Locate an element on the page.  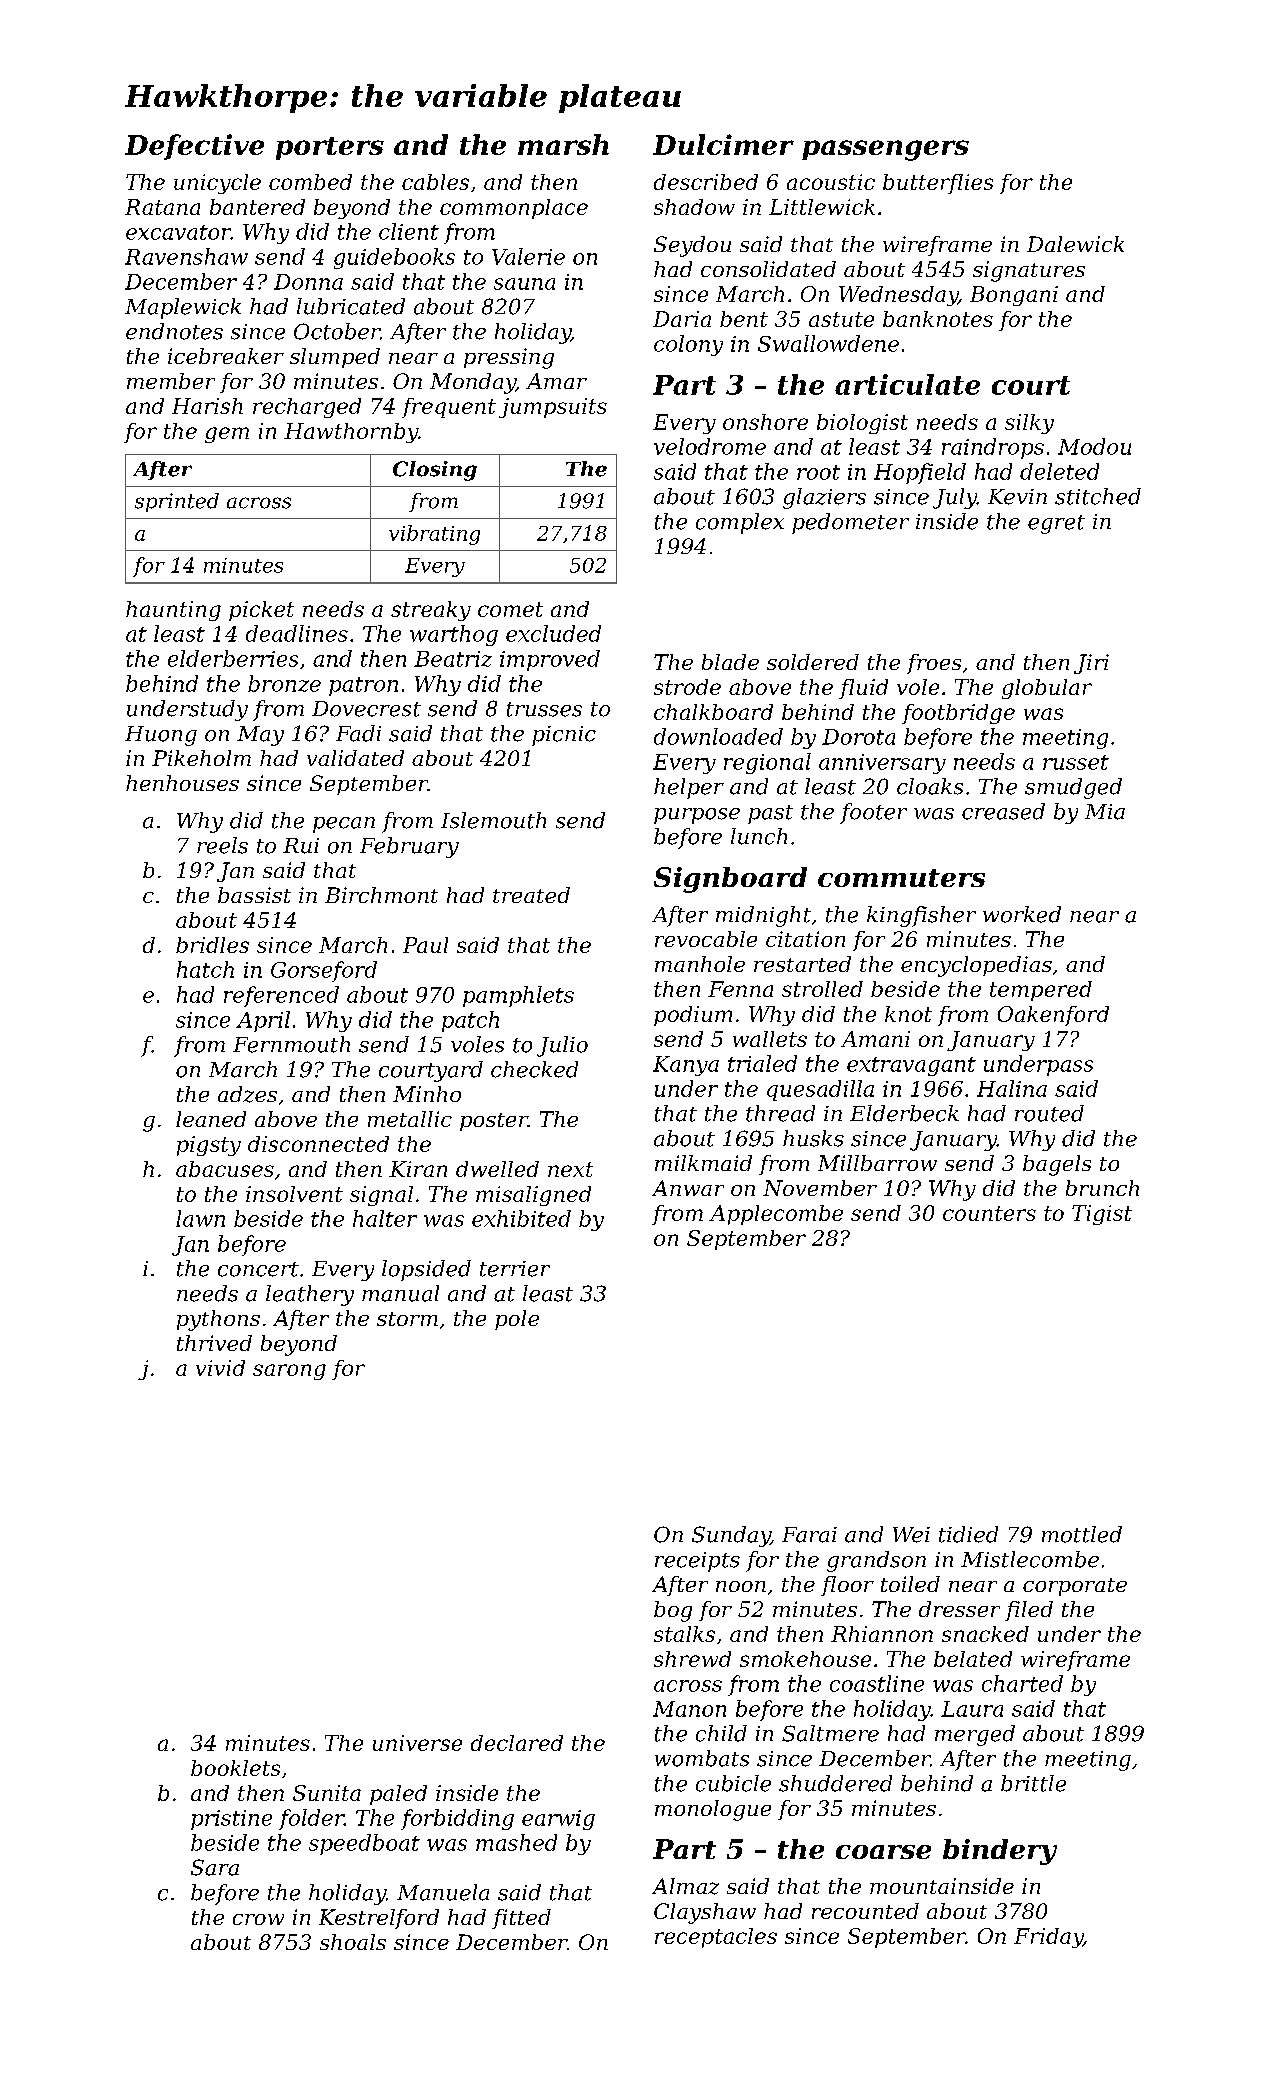
passengers is located at coordinates (885, 150).
